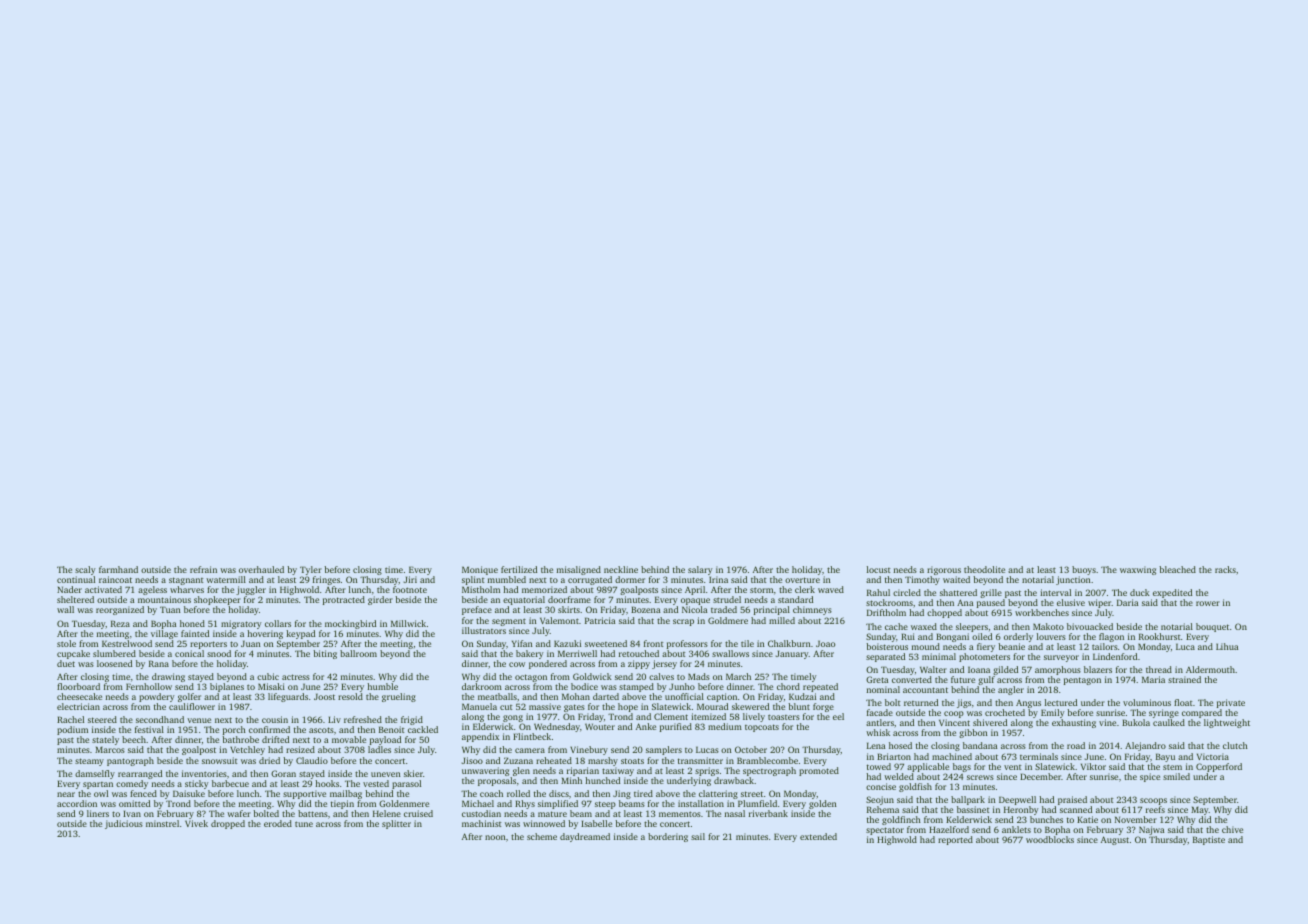  What do you see at coordinates (149, 729) in the screenshot?
I see `festival` at bounding box center [149, 729].
